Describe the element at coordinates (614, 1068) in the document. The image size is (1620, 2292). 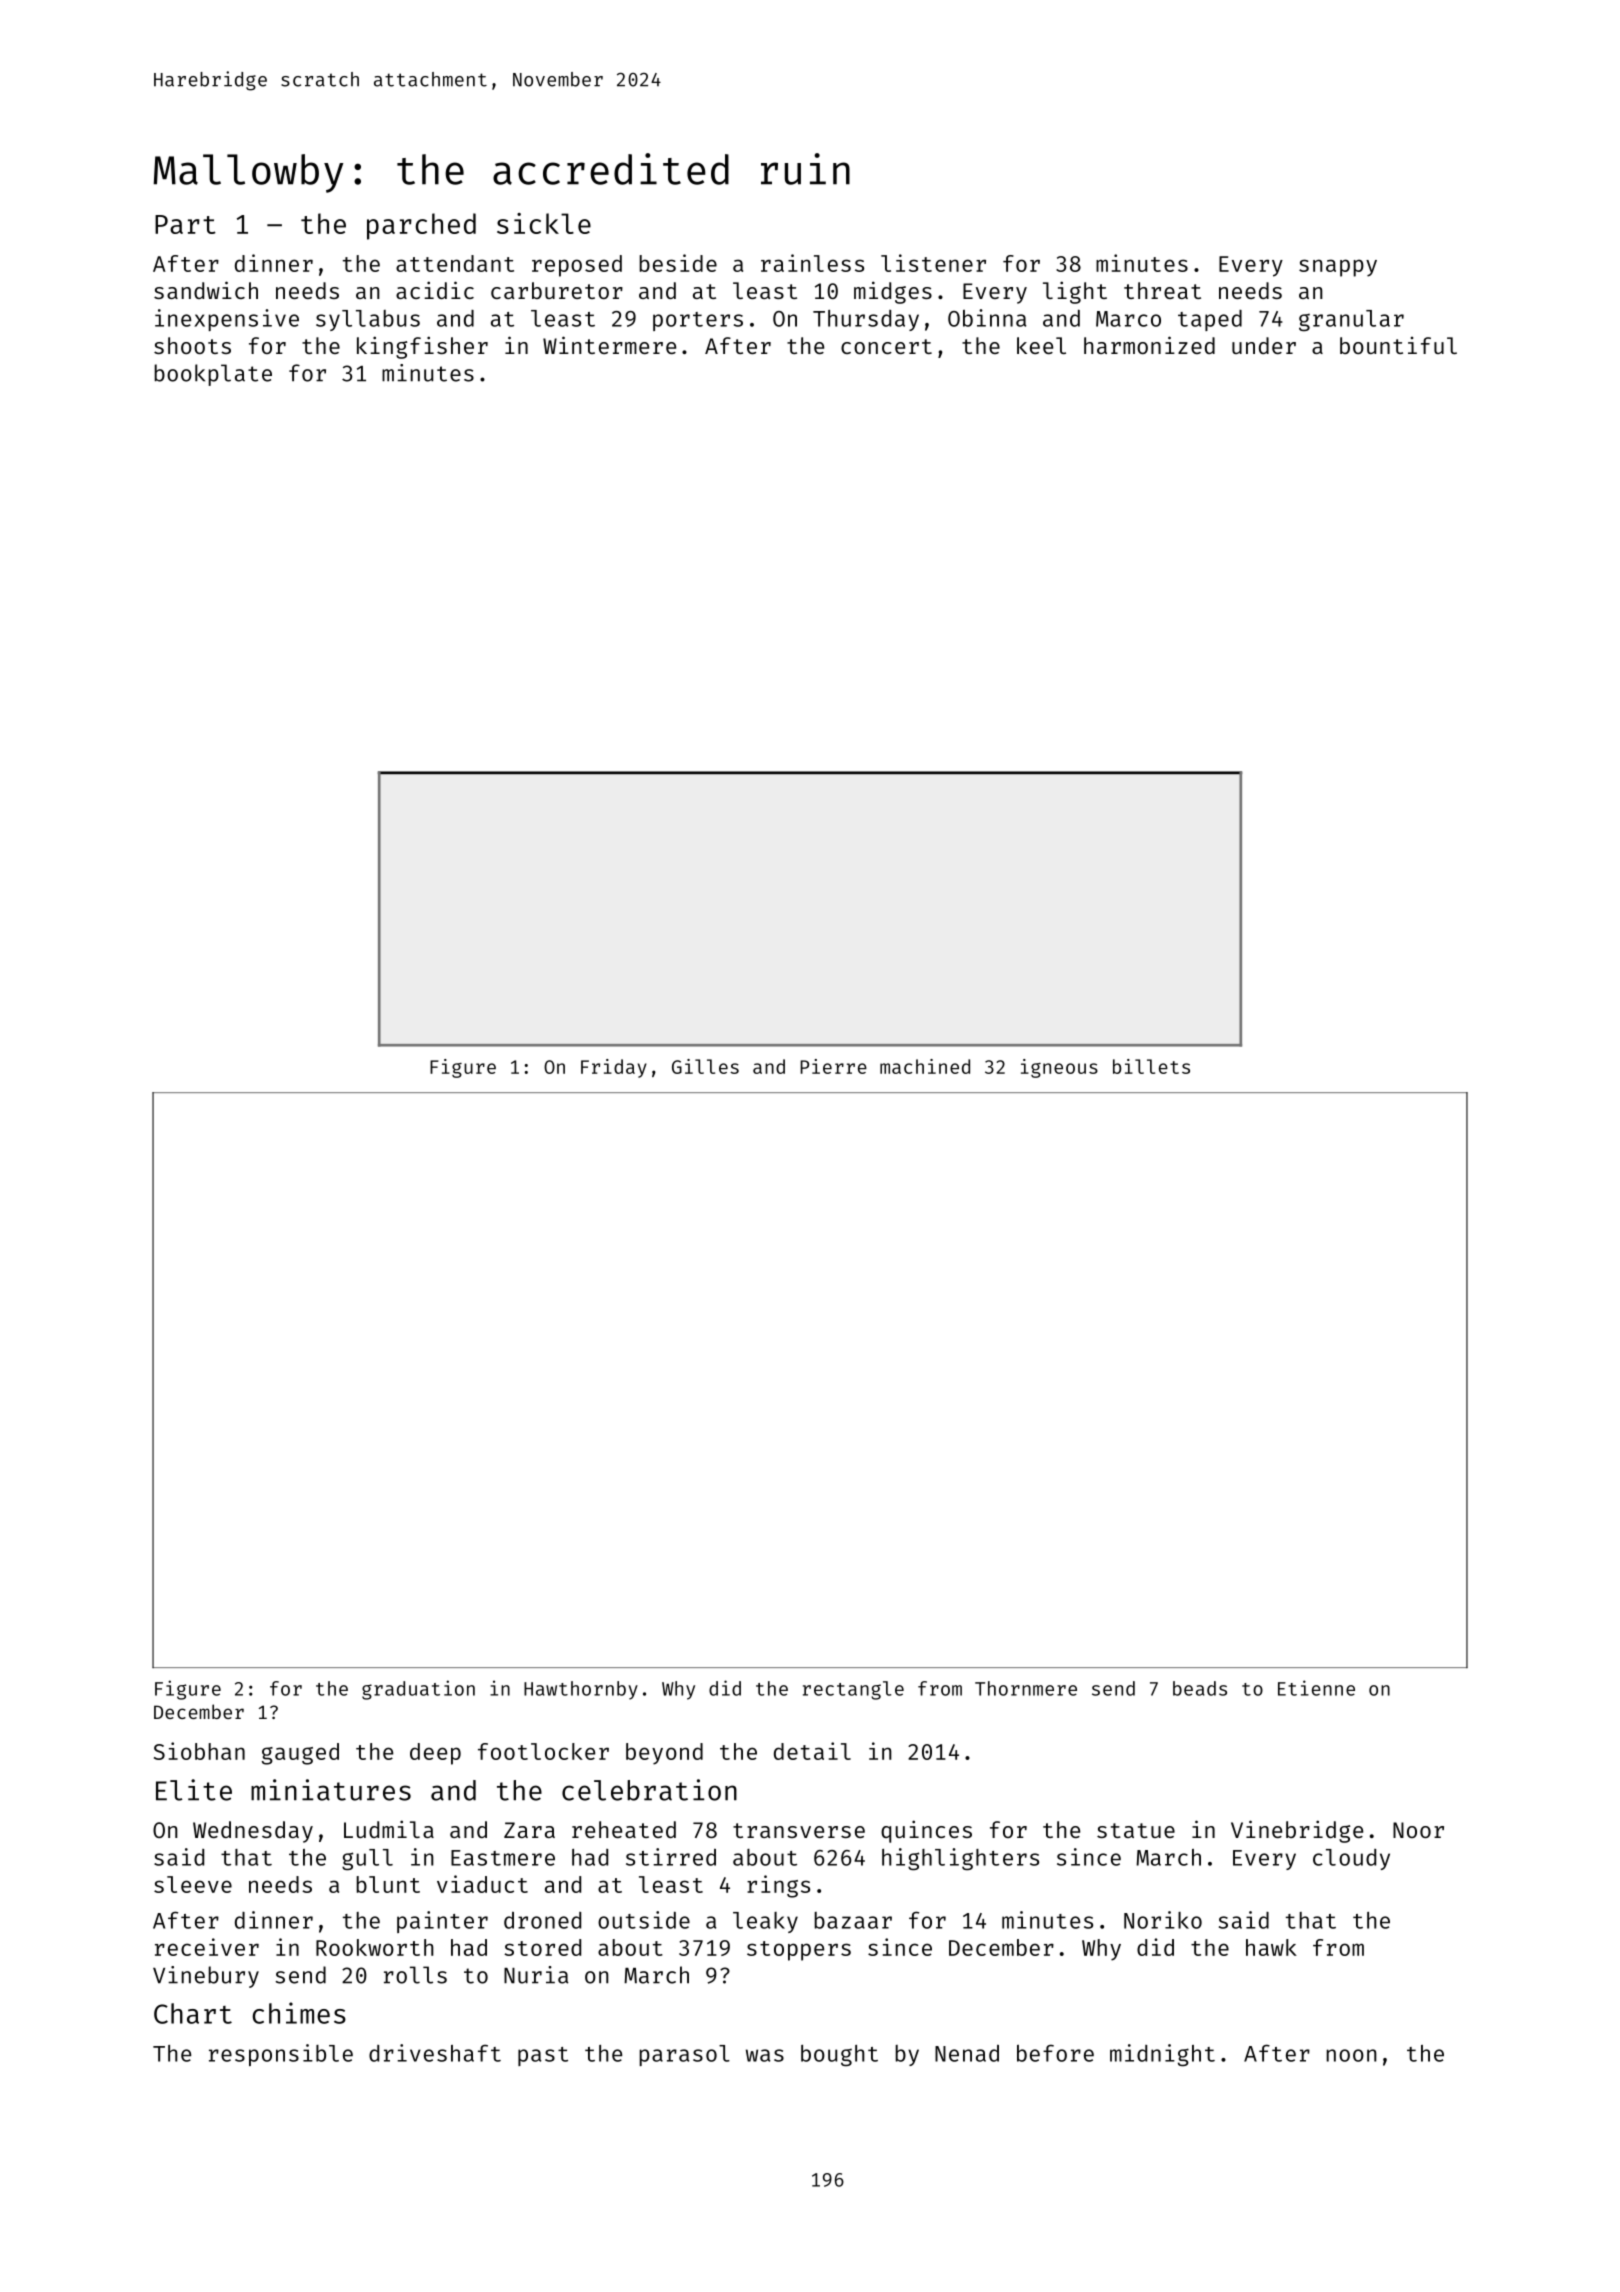
I see `Friday` at that location.
